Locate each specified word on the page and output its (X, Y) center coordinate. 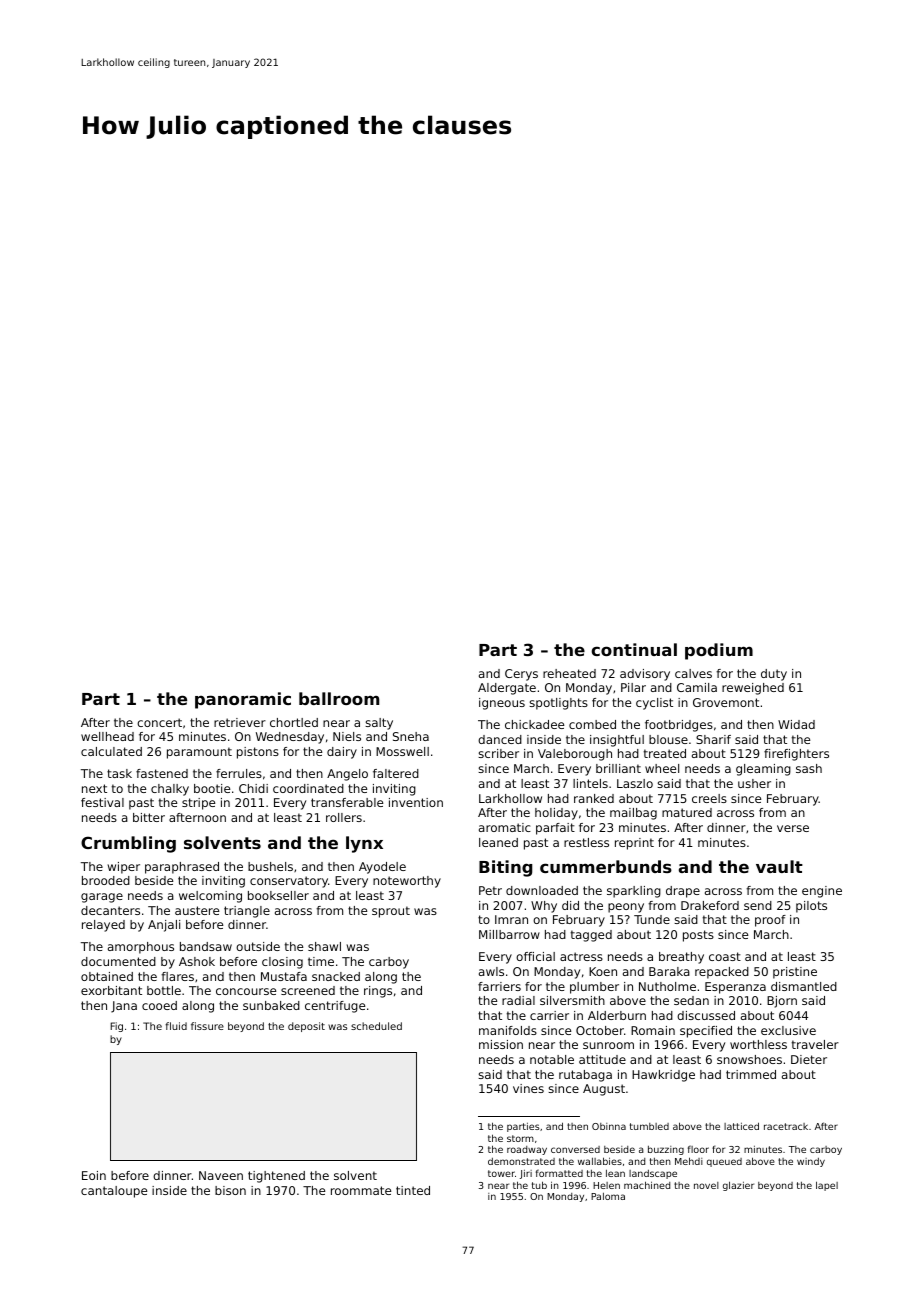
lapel (827, 1186)
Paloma (608, 1196)
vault (779, 866)
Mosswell (402, 751)
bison (230, 1190)
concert (159, 722)
